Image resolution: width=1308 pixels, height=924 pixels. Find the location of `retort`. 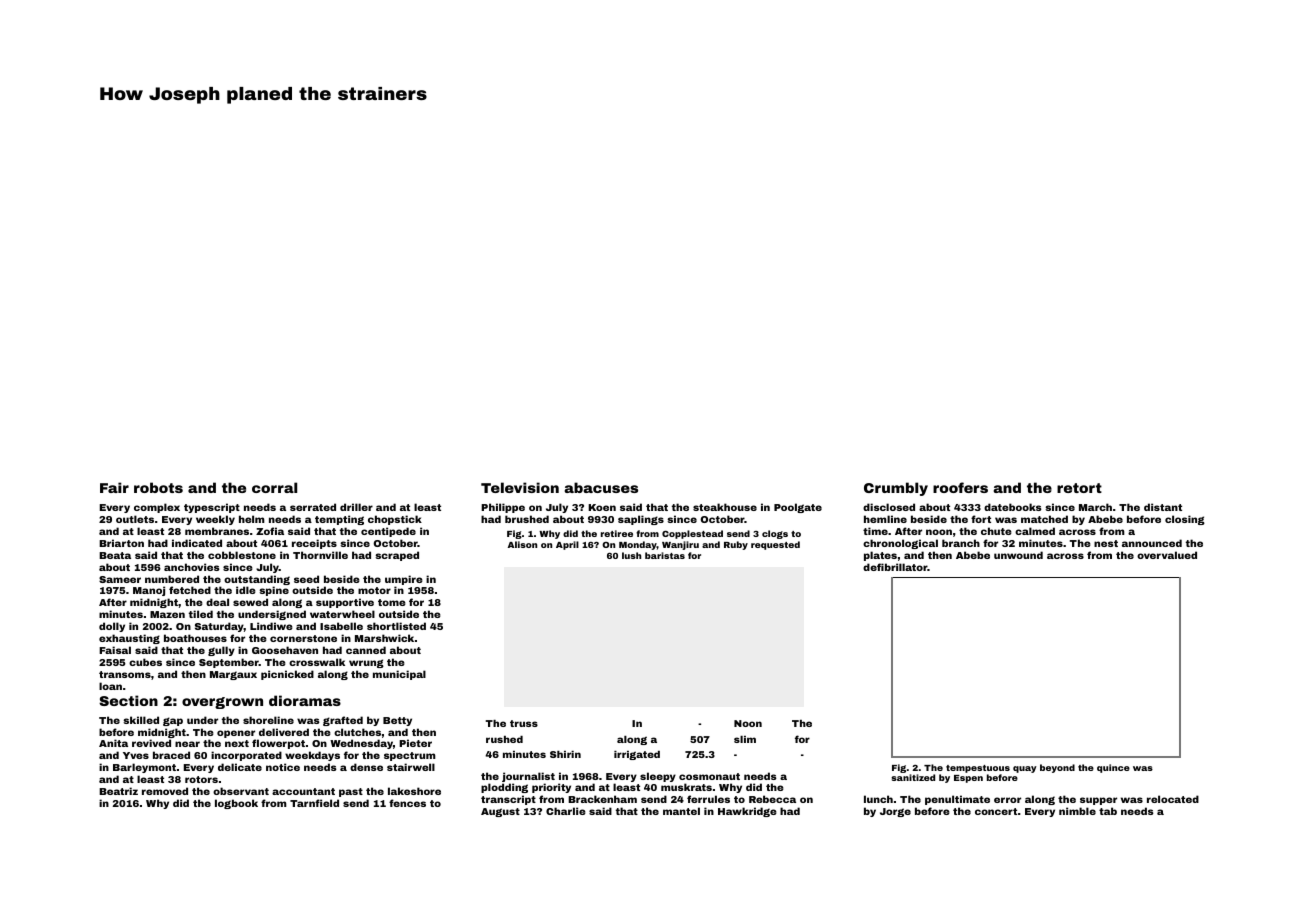

retort is located at coordinates (1079, 488).
